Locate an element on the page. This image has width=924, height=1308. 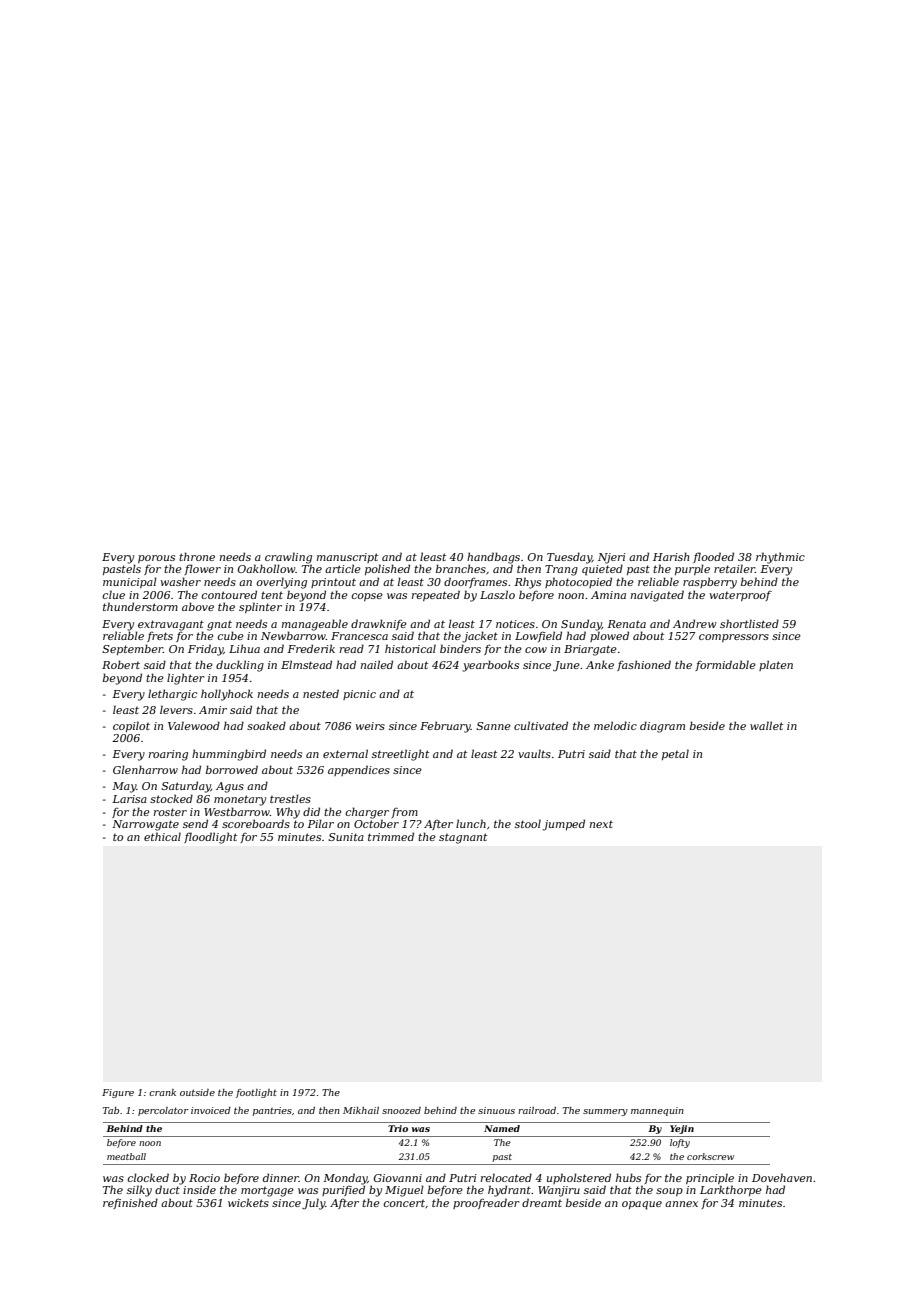
Harish is located at coordinates (671, 556).
